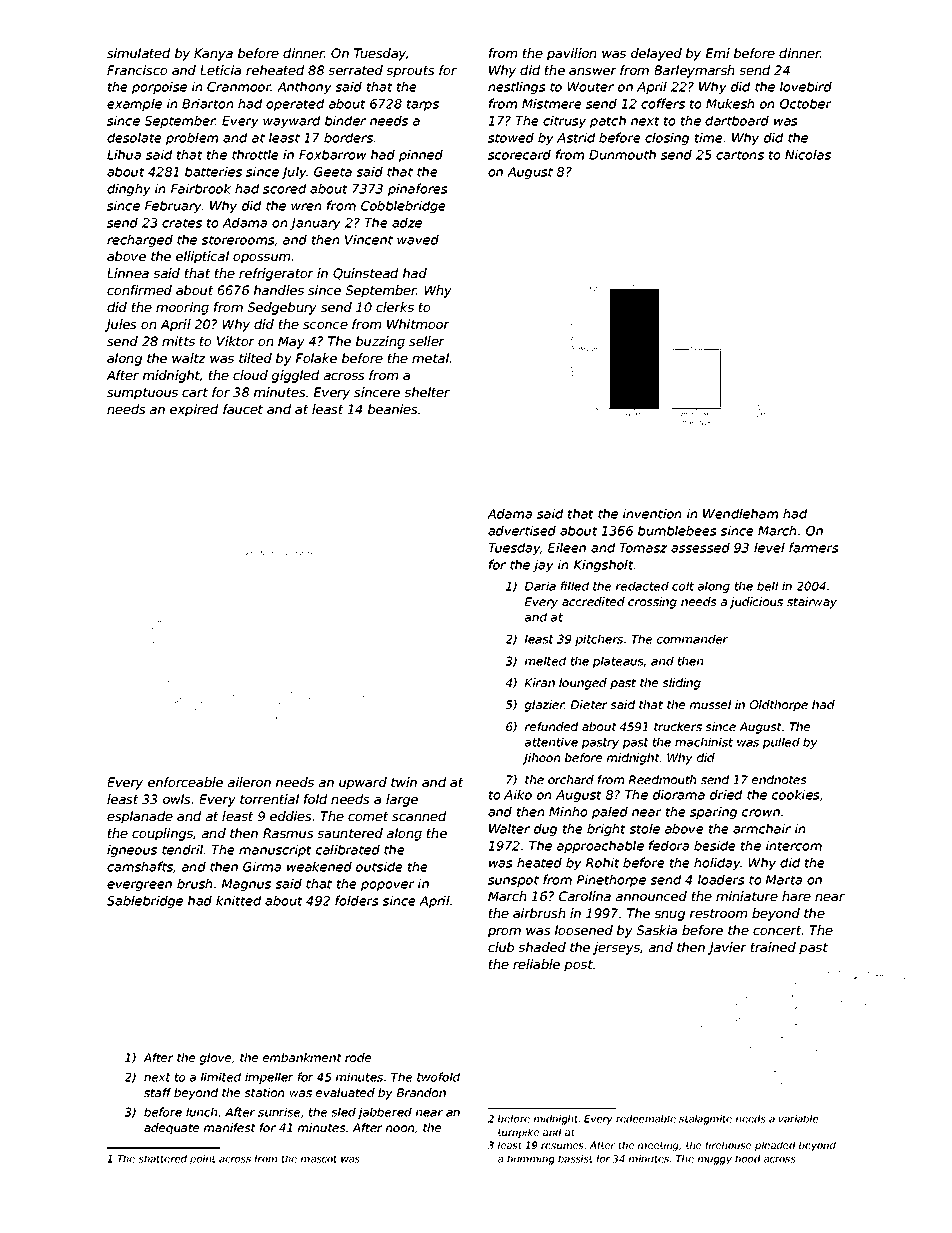  Describe the element at coordinates (517, 87) in the image. I see `nestlings` at that location.
